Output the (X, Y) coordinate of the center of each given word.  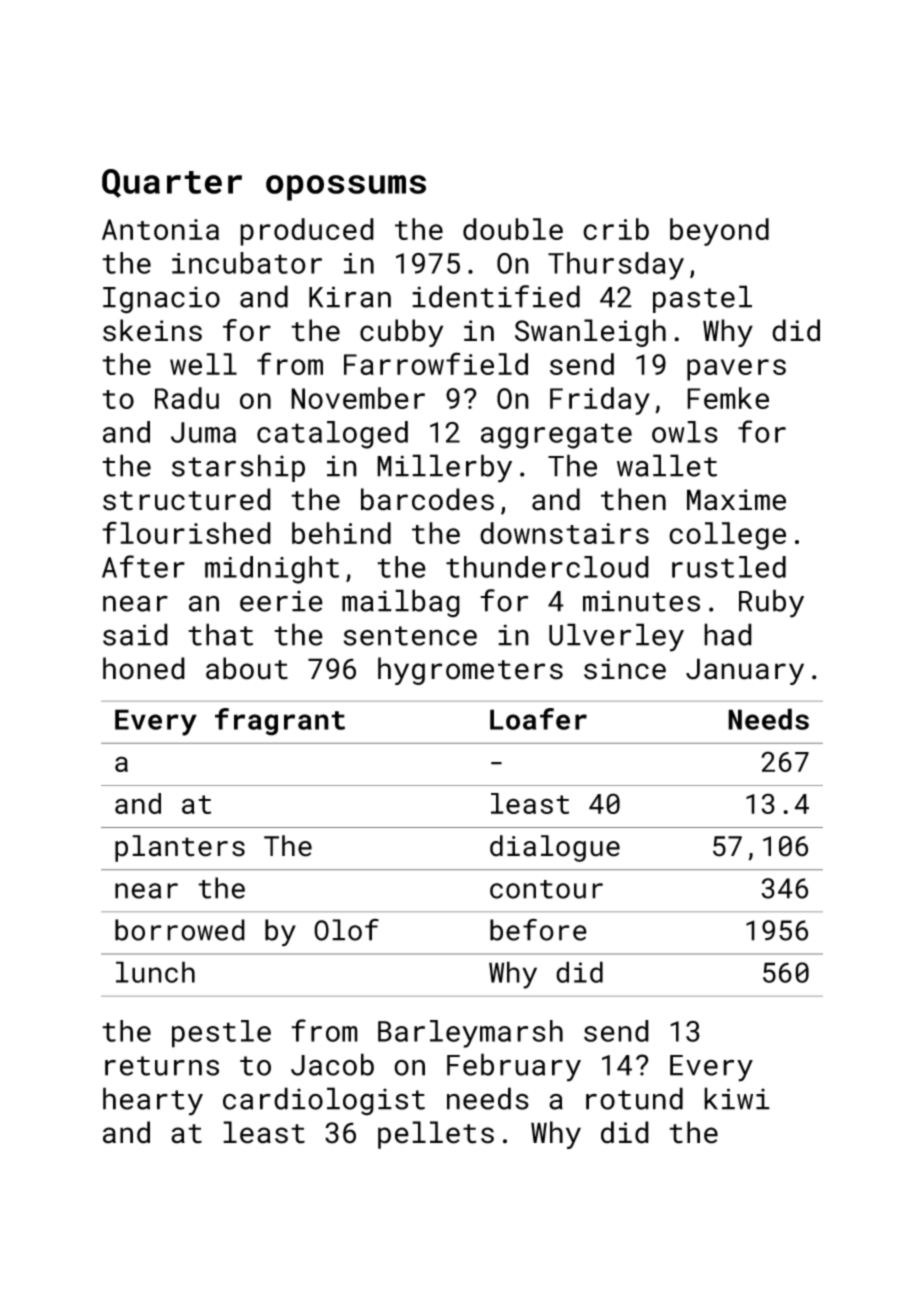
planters (180, 848)
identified (496, 296)
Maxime (736, 500)
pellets (436, 1135)
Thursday (616, 266)
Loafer (538, 719)
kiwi (737, 1098)
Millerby (444, 468)
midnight (272, 570)
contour (546, 889)
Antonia (160, 229)
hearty (153, 1101)
